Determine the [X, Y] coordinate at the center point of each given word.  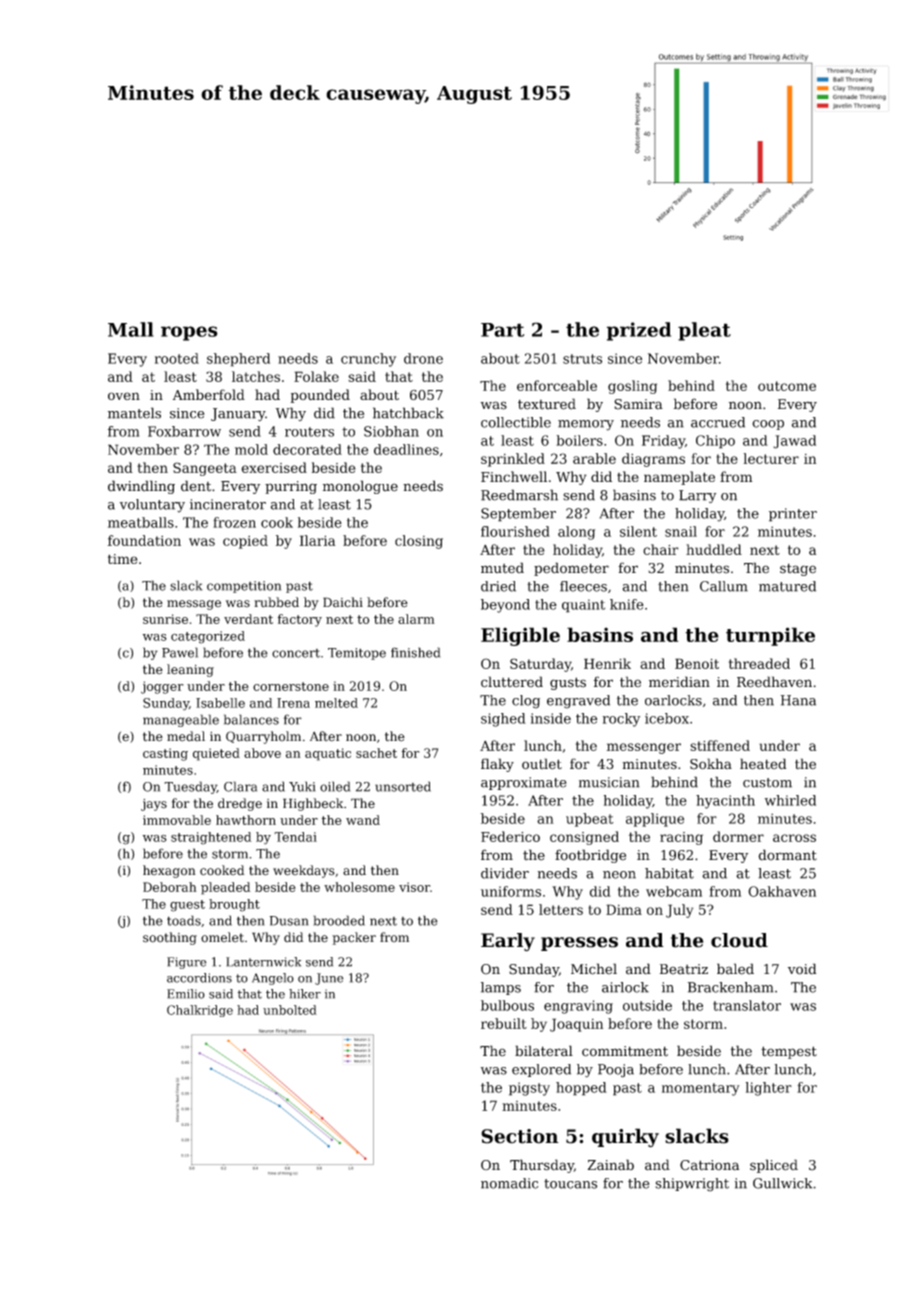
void [802, 969]
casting [165, 754]
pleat [704, 331]
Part [502, 330]
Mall [131, 329]
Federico [510, 836]
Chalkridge [200, 1011]
